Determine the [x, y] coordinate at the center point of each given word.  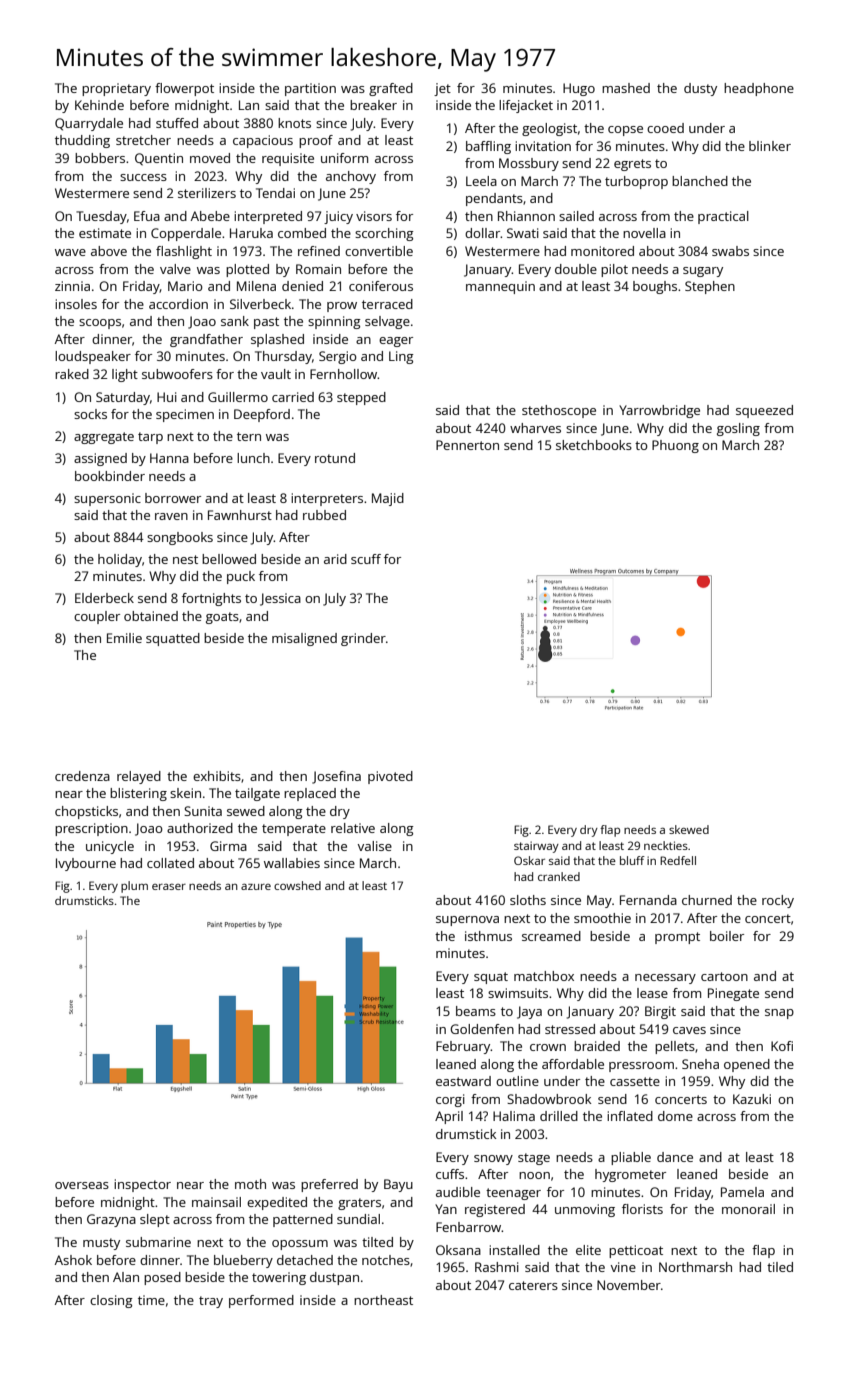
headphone [759, 89]
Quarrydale [89, 124]
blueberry [243, 1261]
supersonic [107, 499]
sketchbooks [594, 445]
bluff [632, 860]
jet [442, 89]
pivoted [390, 777]
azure [256, 886]
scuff [366, 559]
